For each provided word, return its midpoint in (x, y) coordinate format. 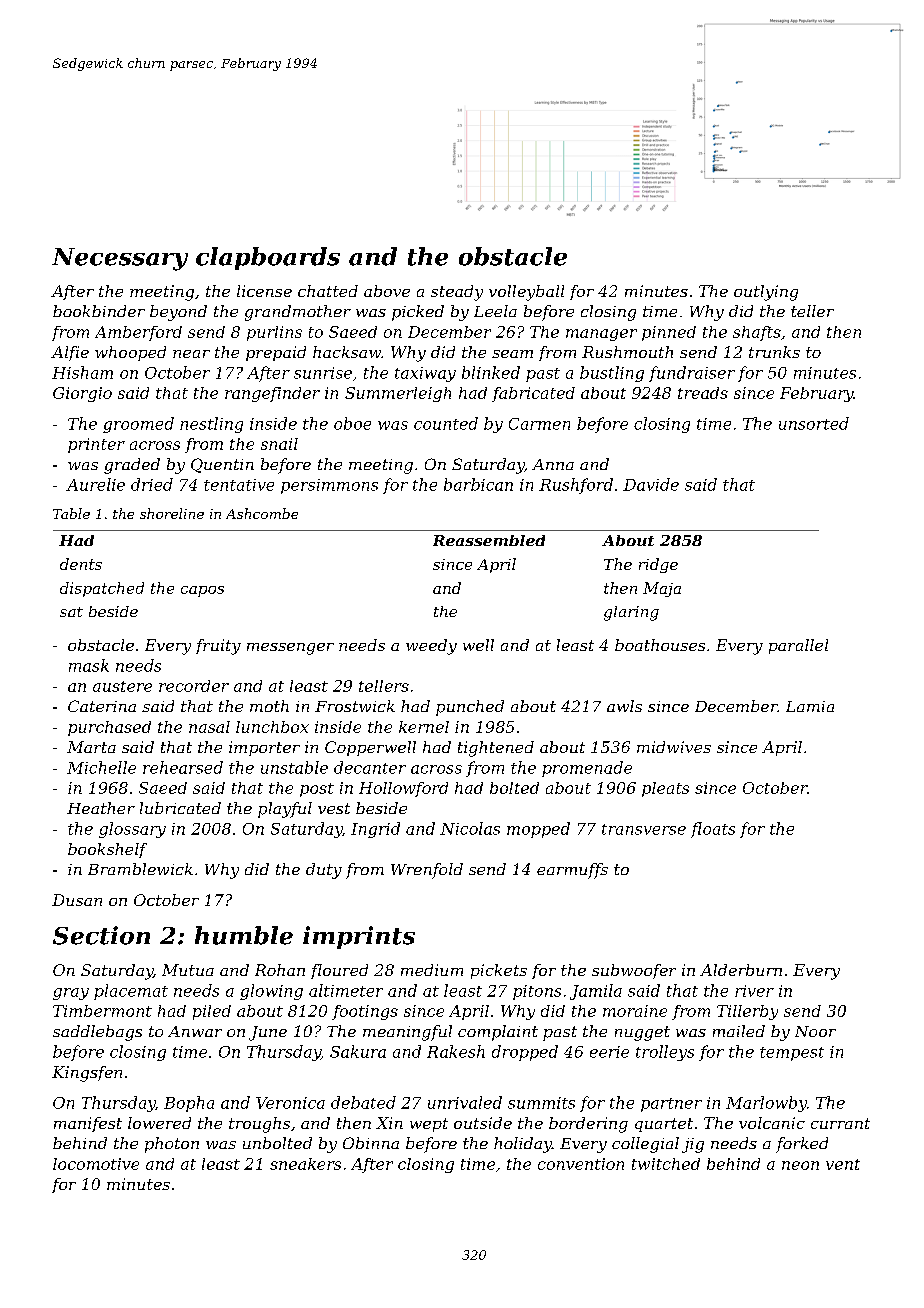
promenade (587, 769)
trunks (774, 352)
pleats (665, 789)
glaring (631, 613)
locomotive (96, 1164)
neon (800, 1165)
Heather (101, 808)
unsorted (814, 423)
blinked (491, 372)
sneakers (305, 1164)
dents (81, 564)
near (191, 354)
